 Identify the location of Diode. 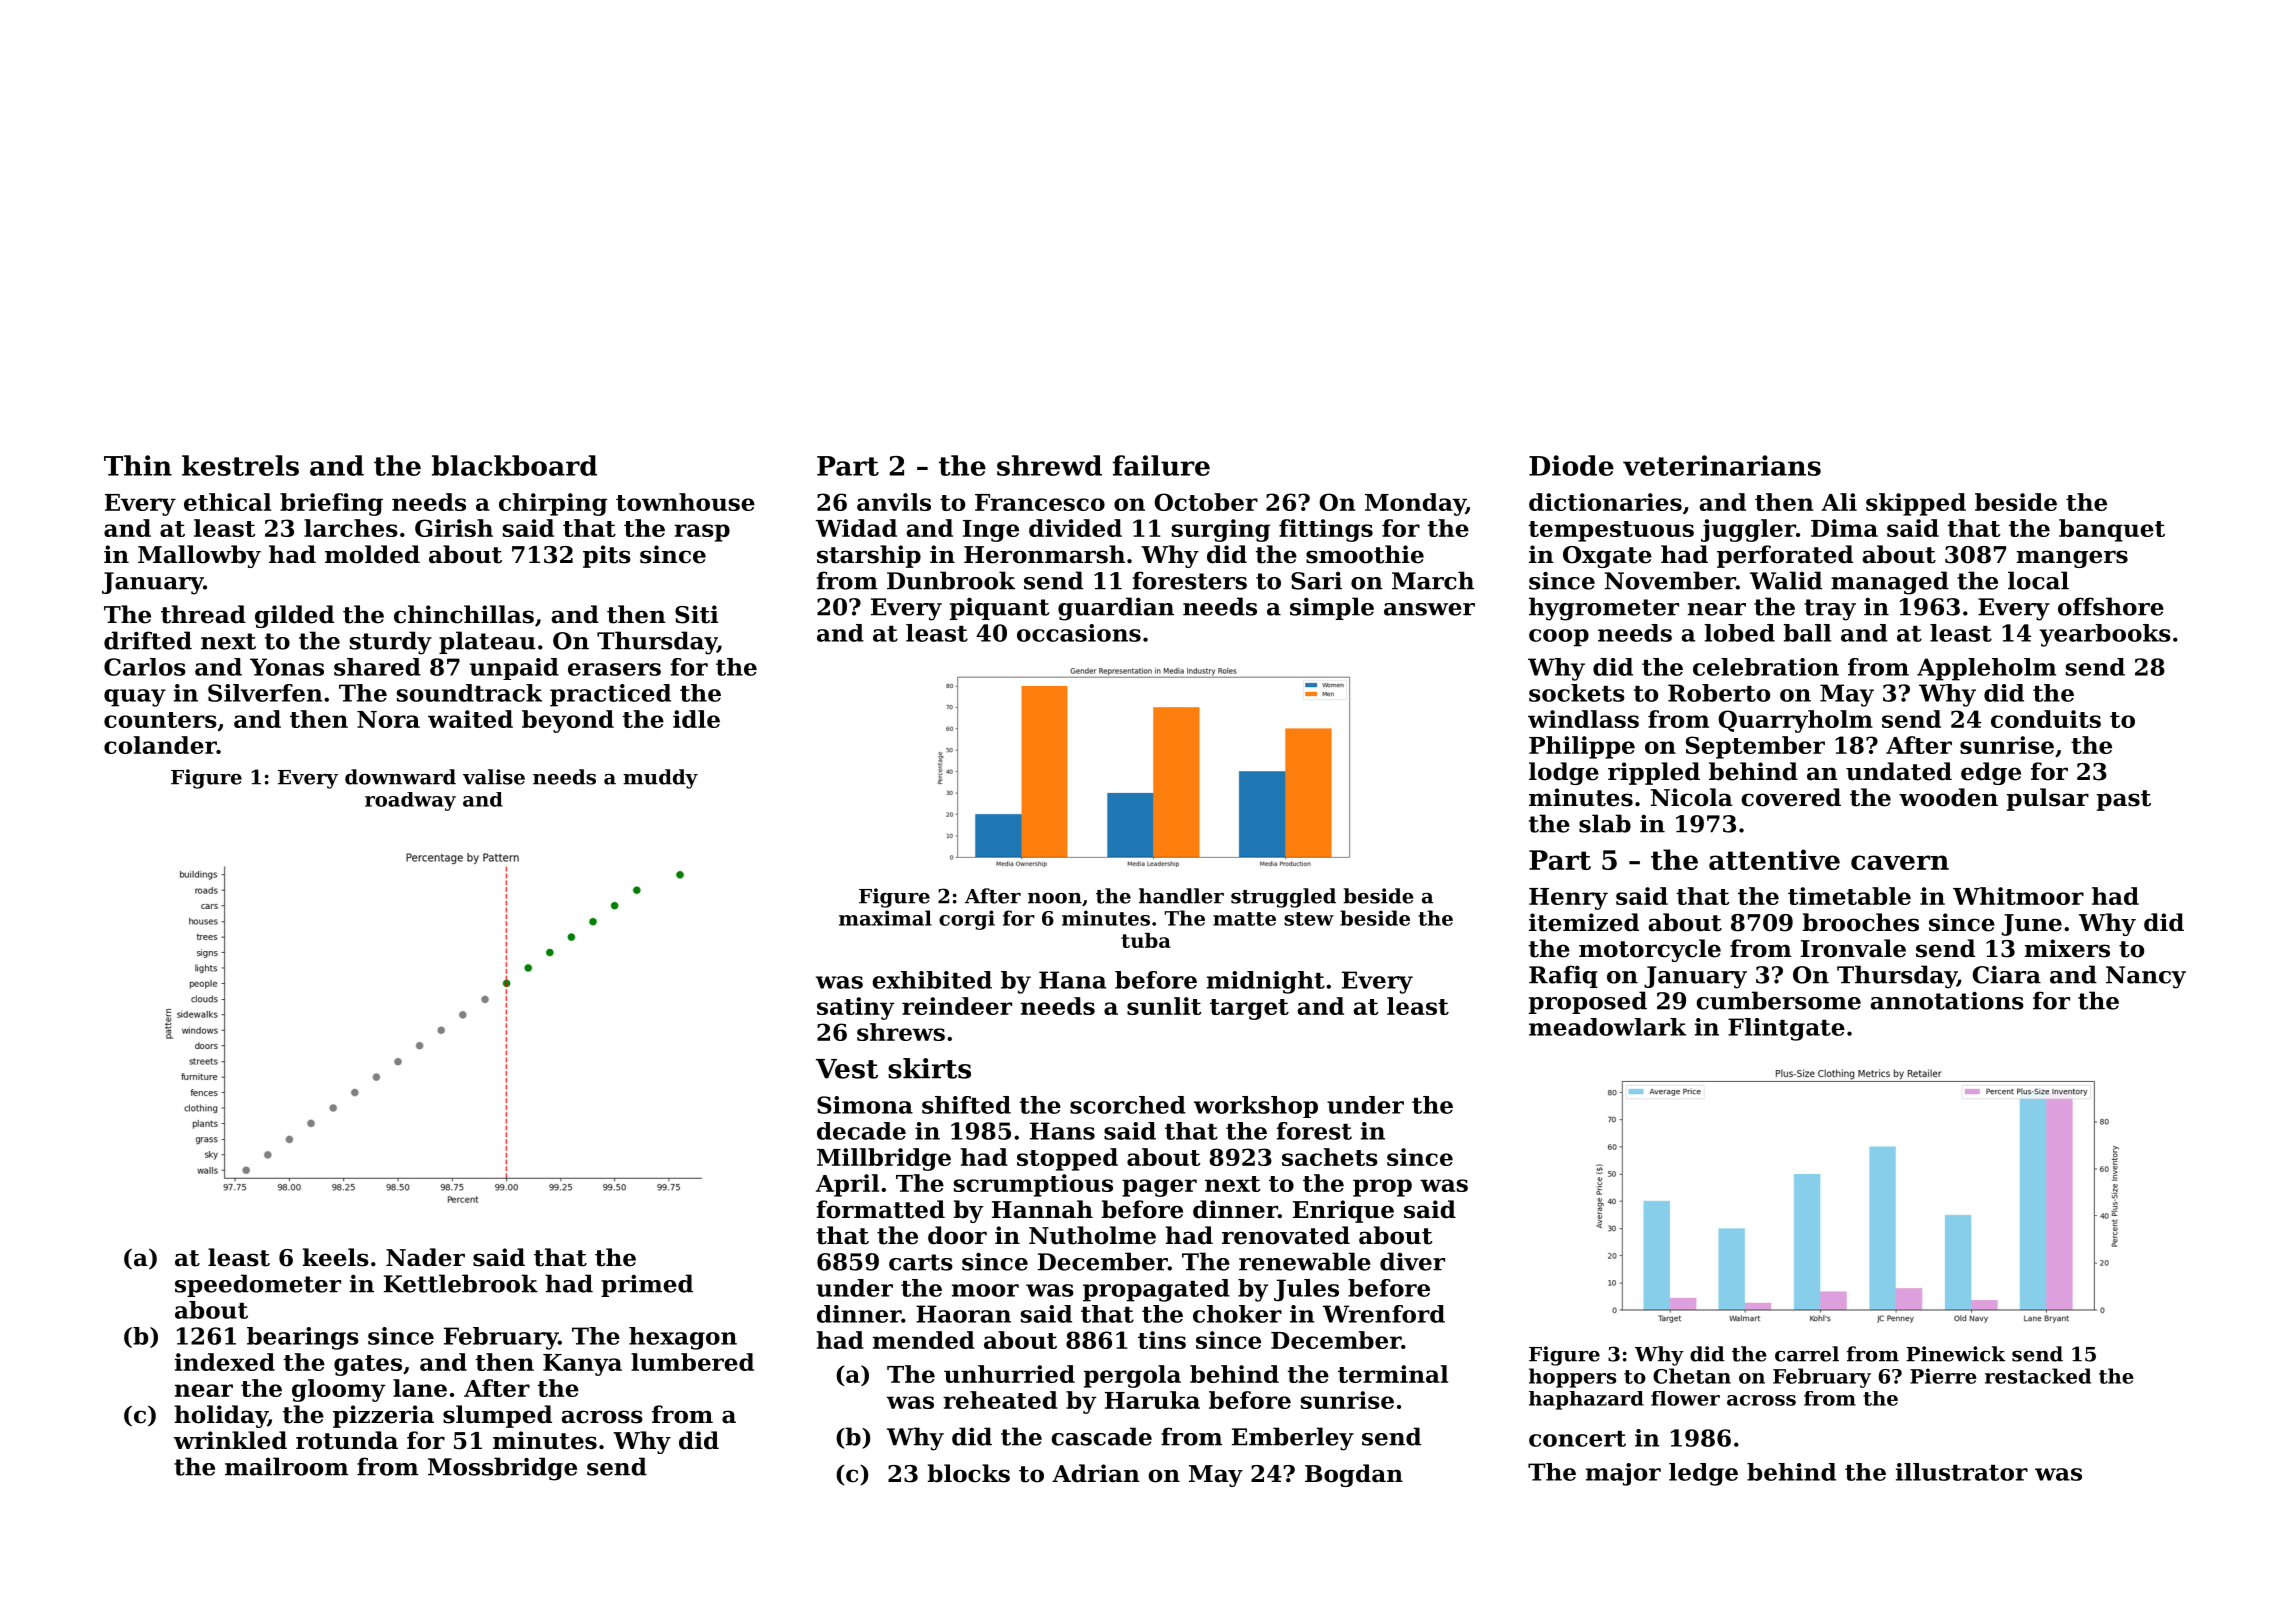
(1571, 465).
